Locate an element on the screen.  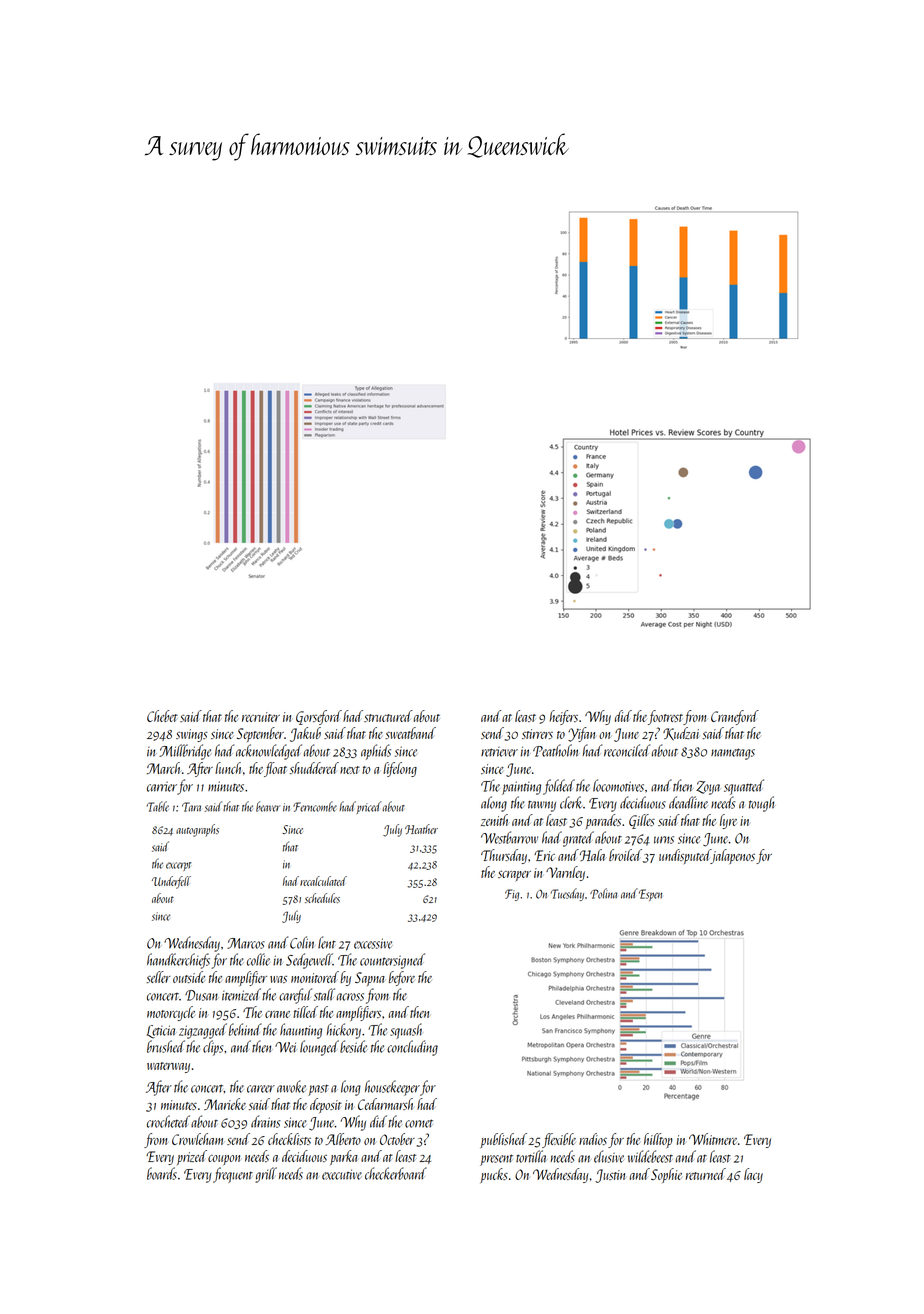
Sedgewell is located at coordinates (309, 961).
